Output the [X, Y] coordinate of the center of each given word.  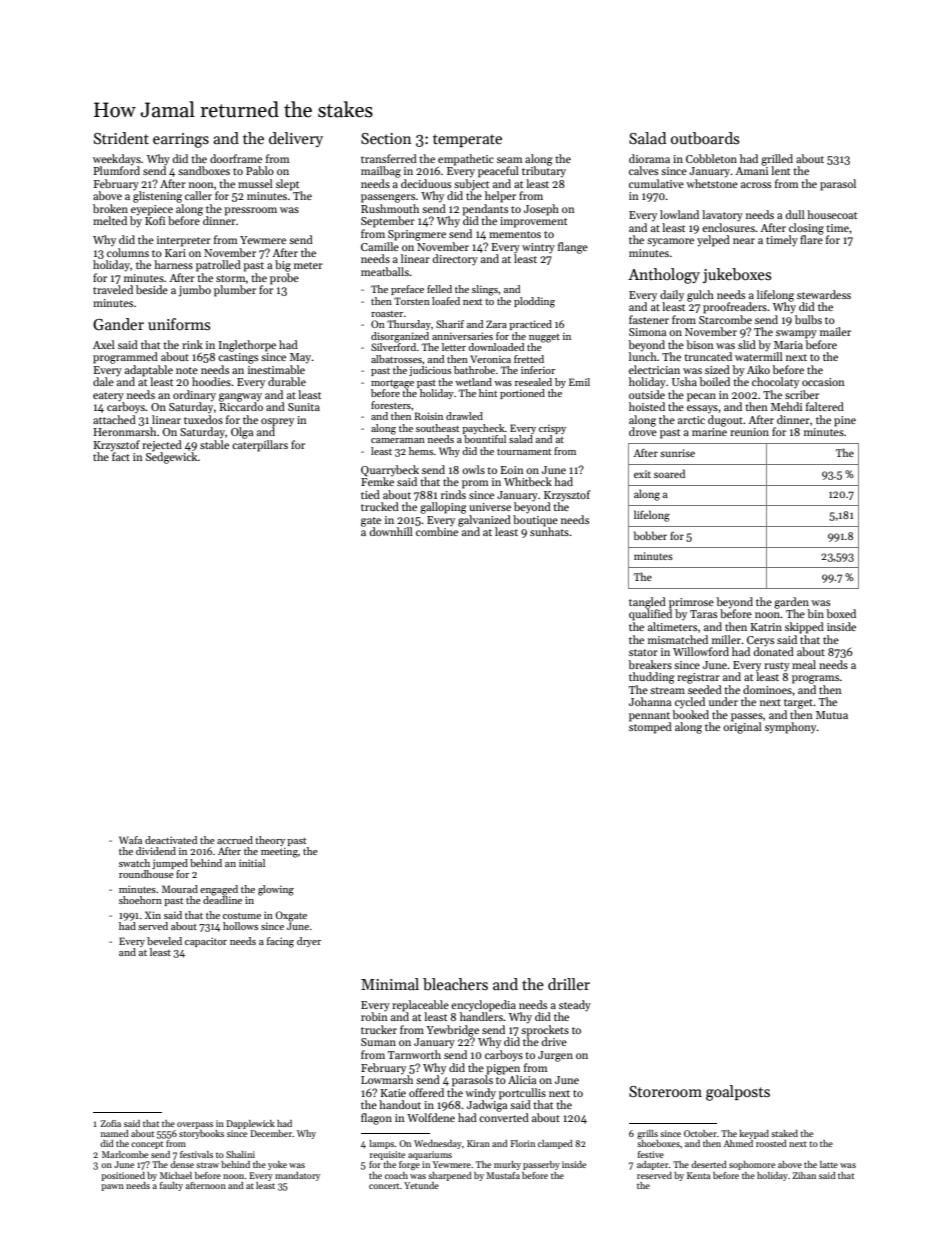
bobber [650, 535]
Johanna [650, 701]
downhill [391, 531]
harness [173, 264]
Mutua [832, 715]
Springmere [417, 235]
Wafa [130, 840]
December [271, 1133]
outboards [705, 138]
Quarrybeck [390, 471]
